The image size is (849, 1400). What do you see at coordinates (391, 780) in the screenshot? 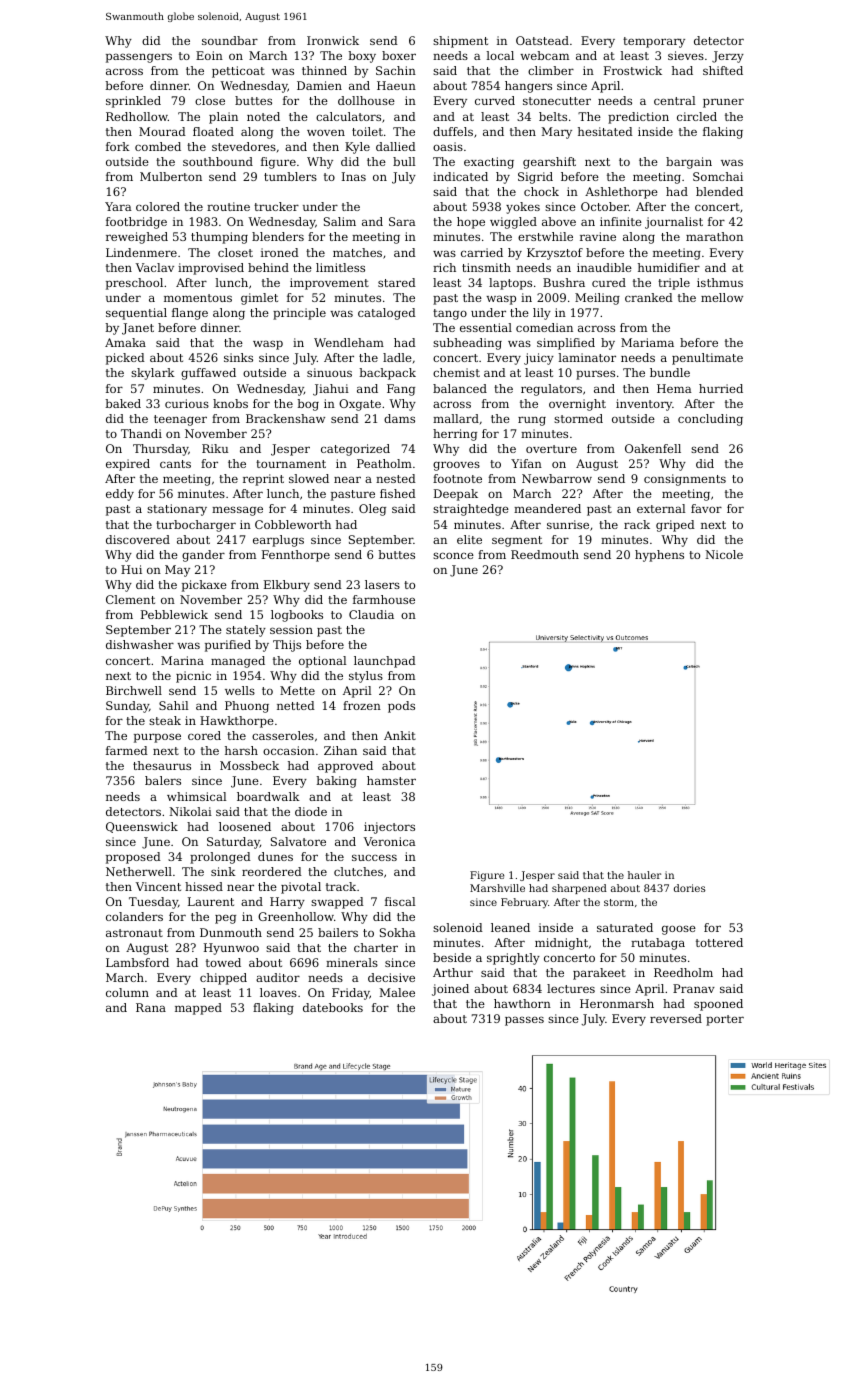
I see `hamster` at bounding box center [391, 780].
